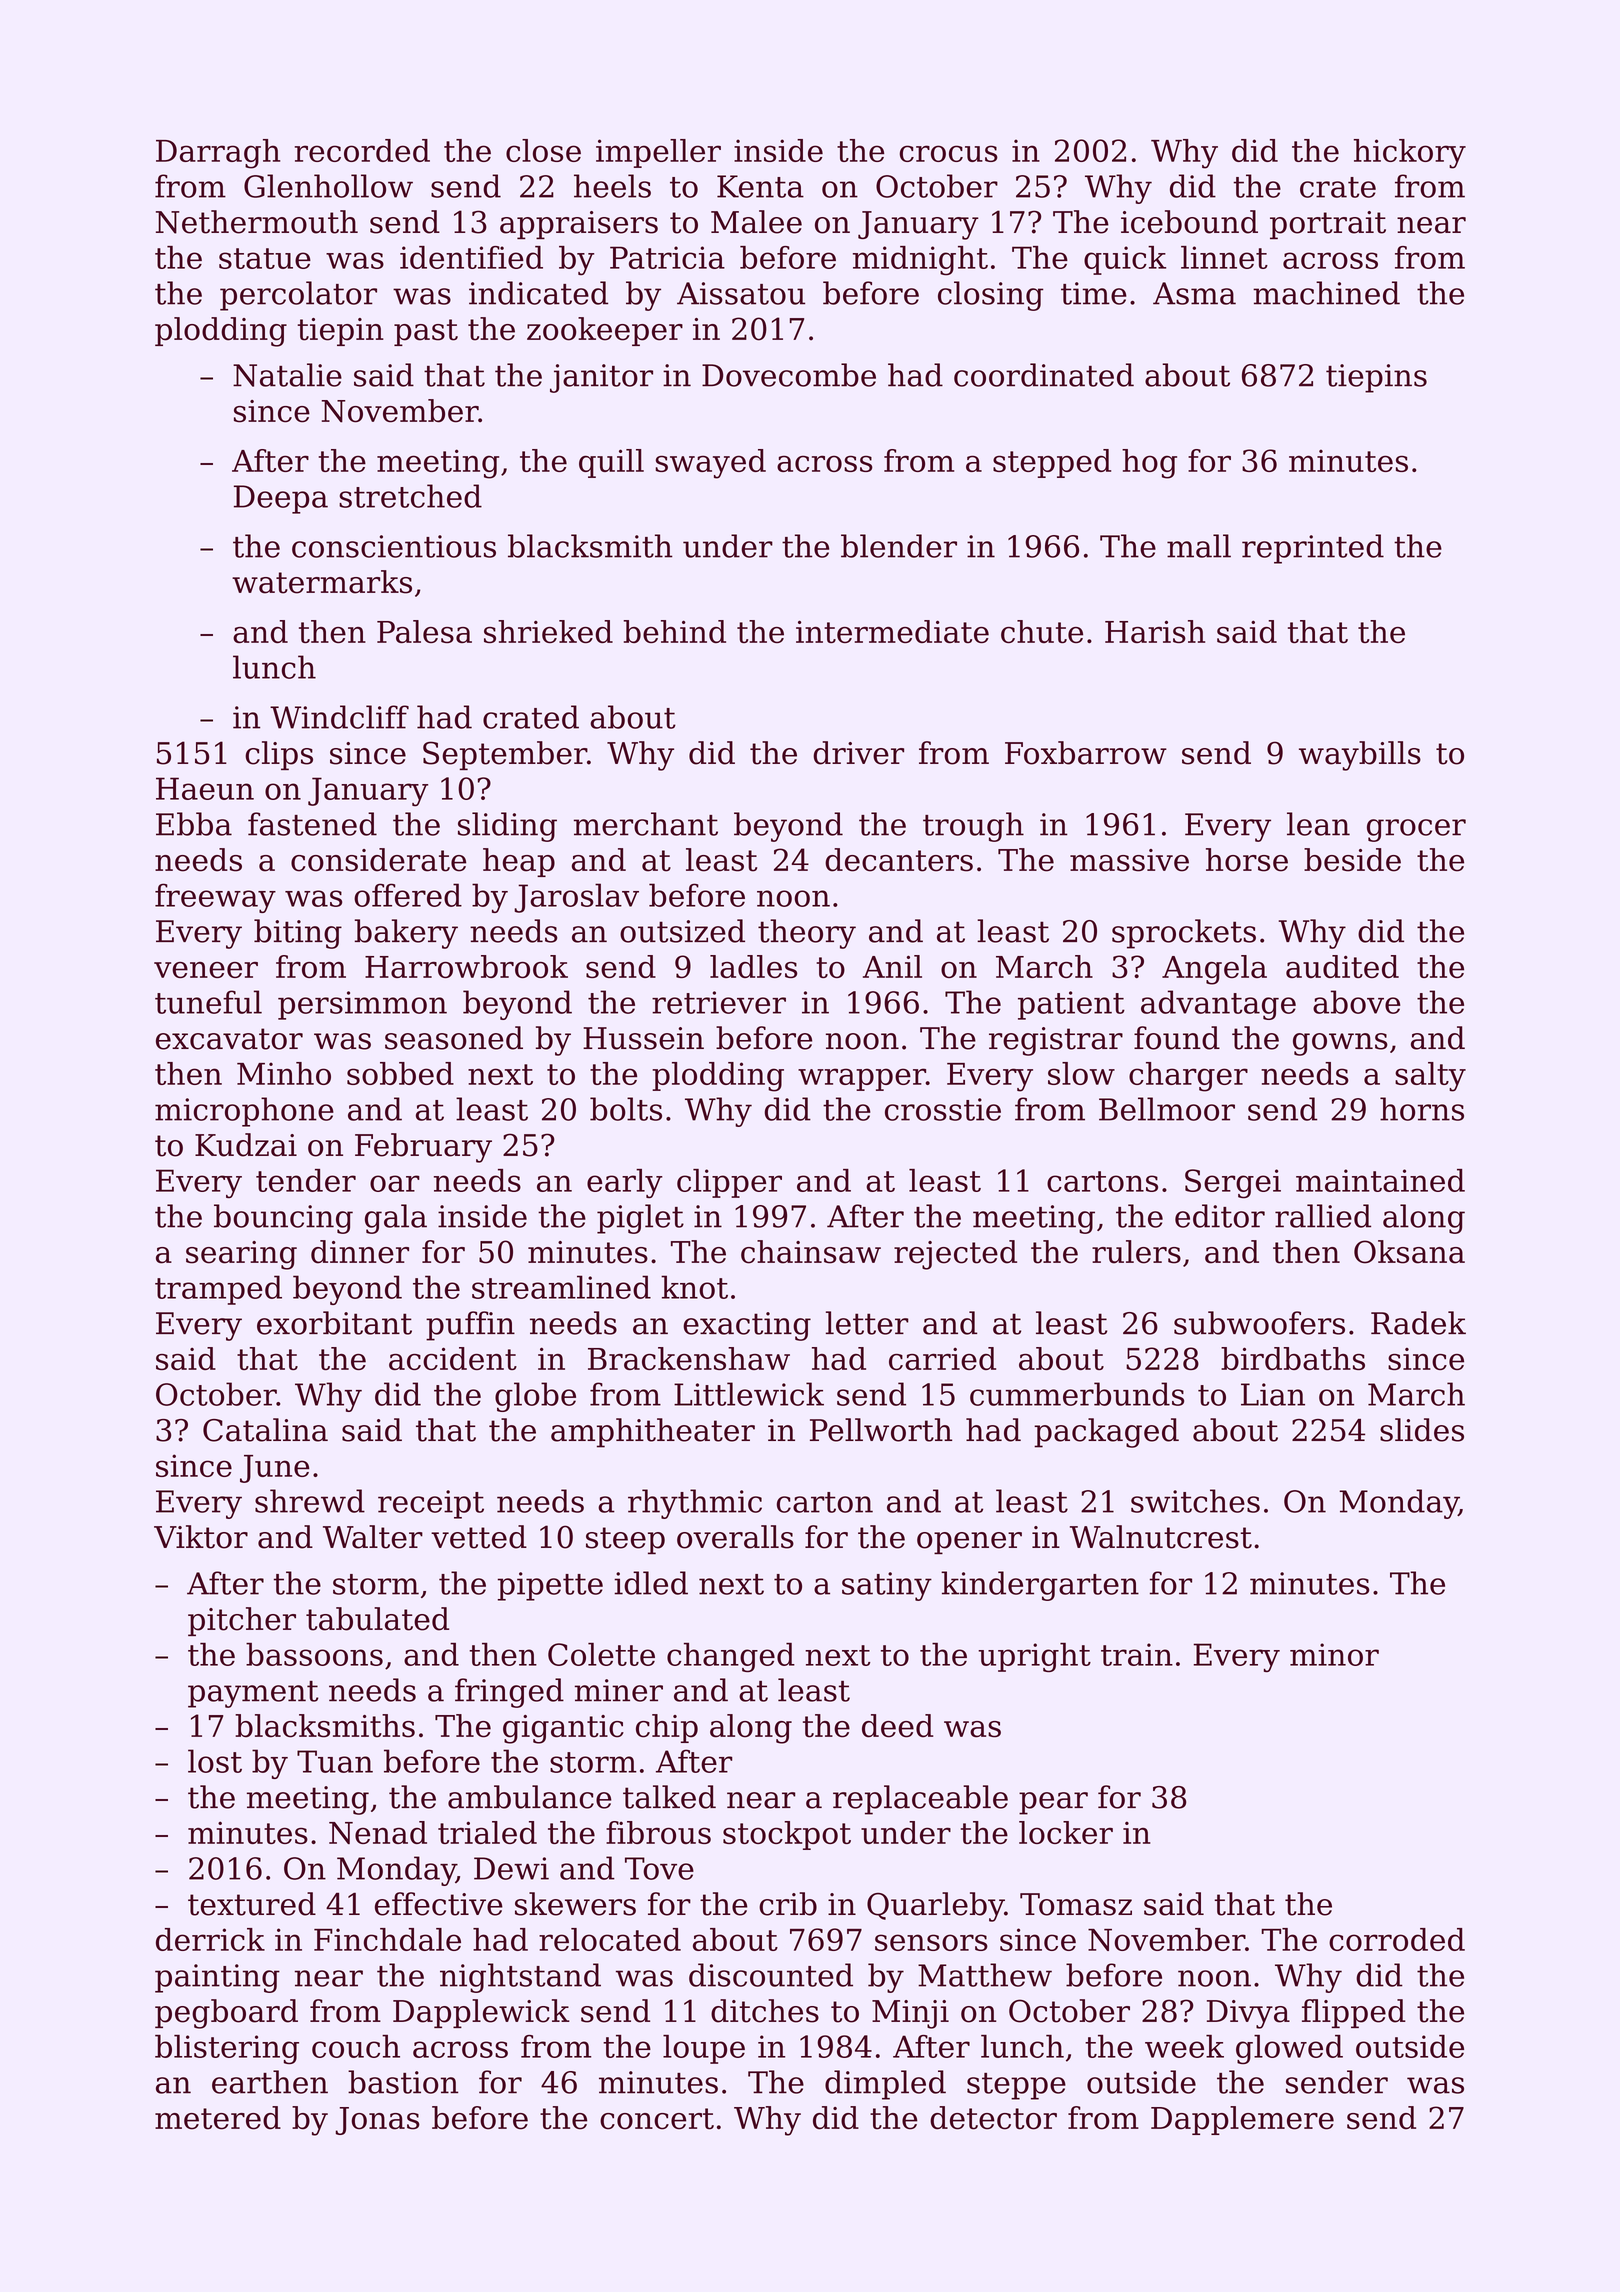 This screenshot has height=2292, width=1620. I want to click on slides, so click(1422, 1430).
